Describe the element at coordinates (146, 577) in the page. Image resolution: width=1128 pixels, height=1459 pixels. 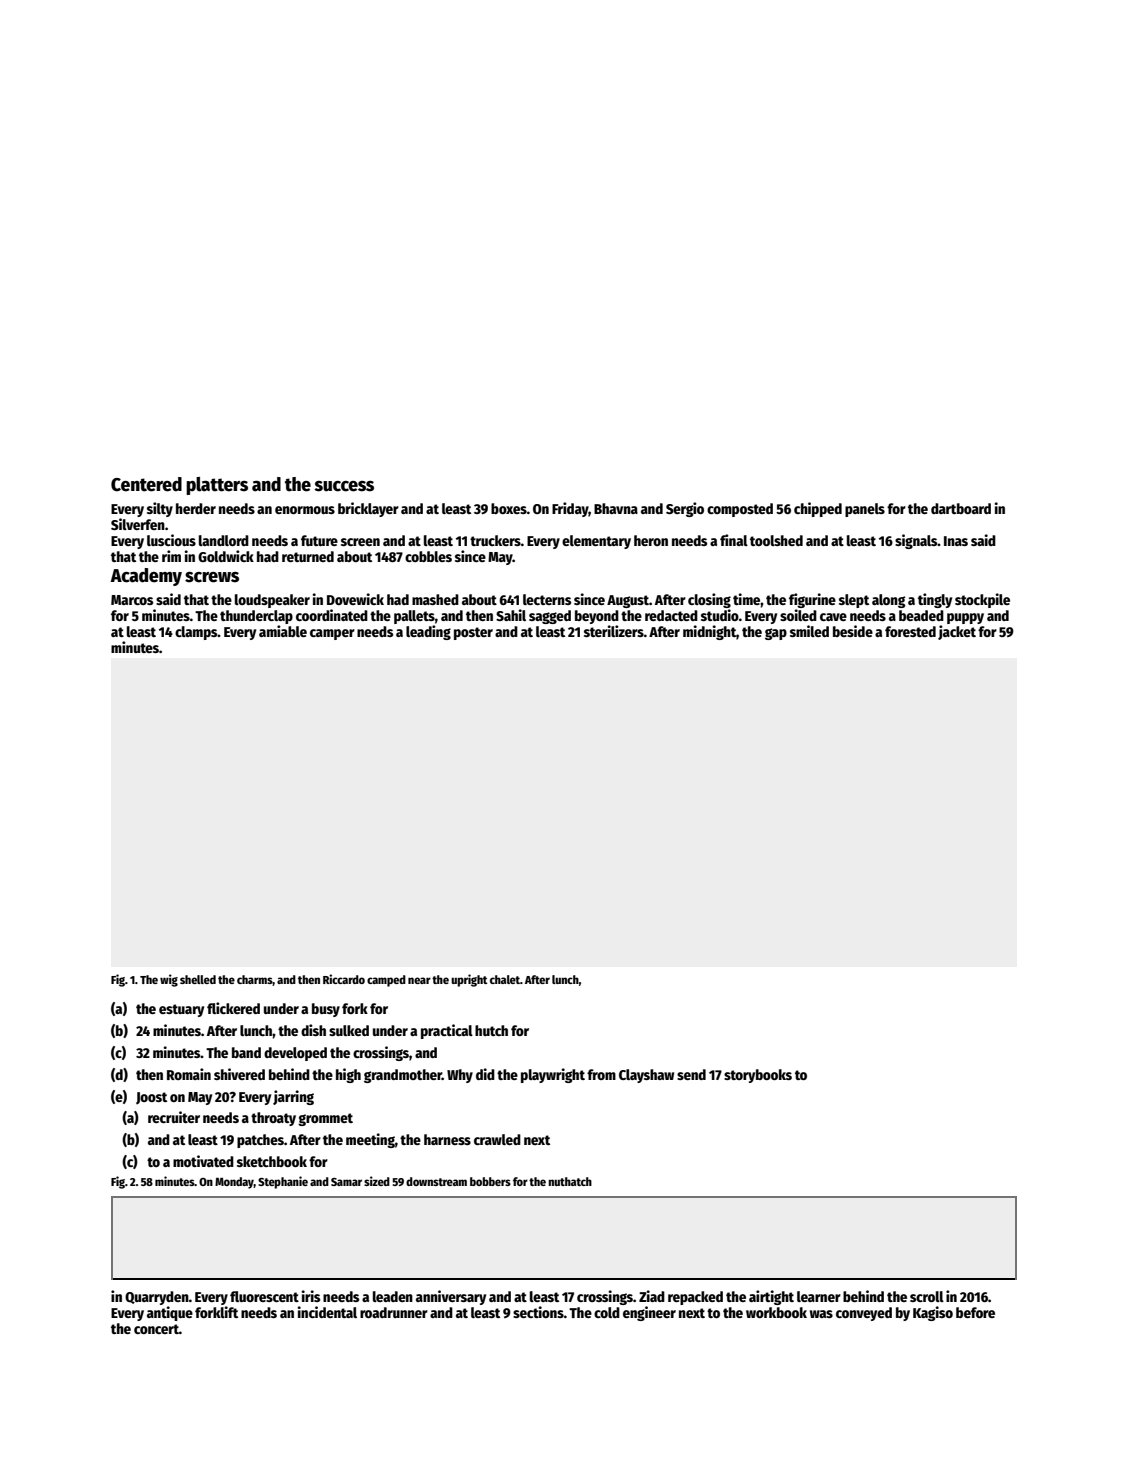
I see `Academy` at that location.
